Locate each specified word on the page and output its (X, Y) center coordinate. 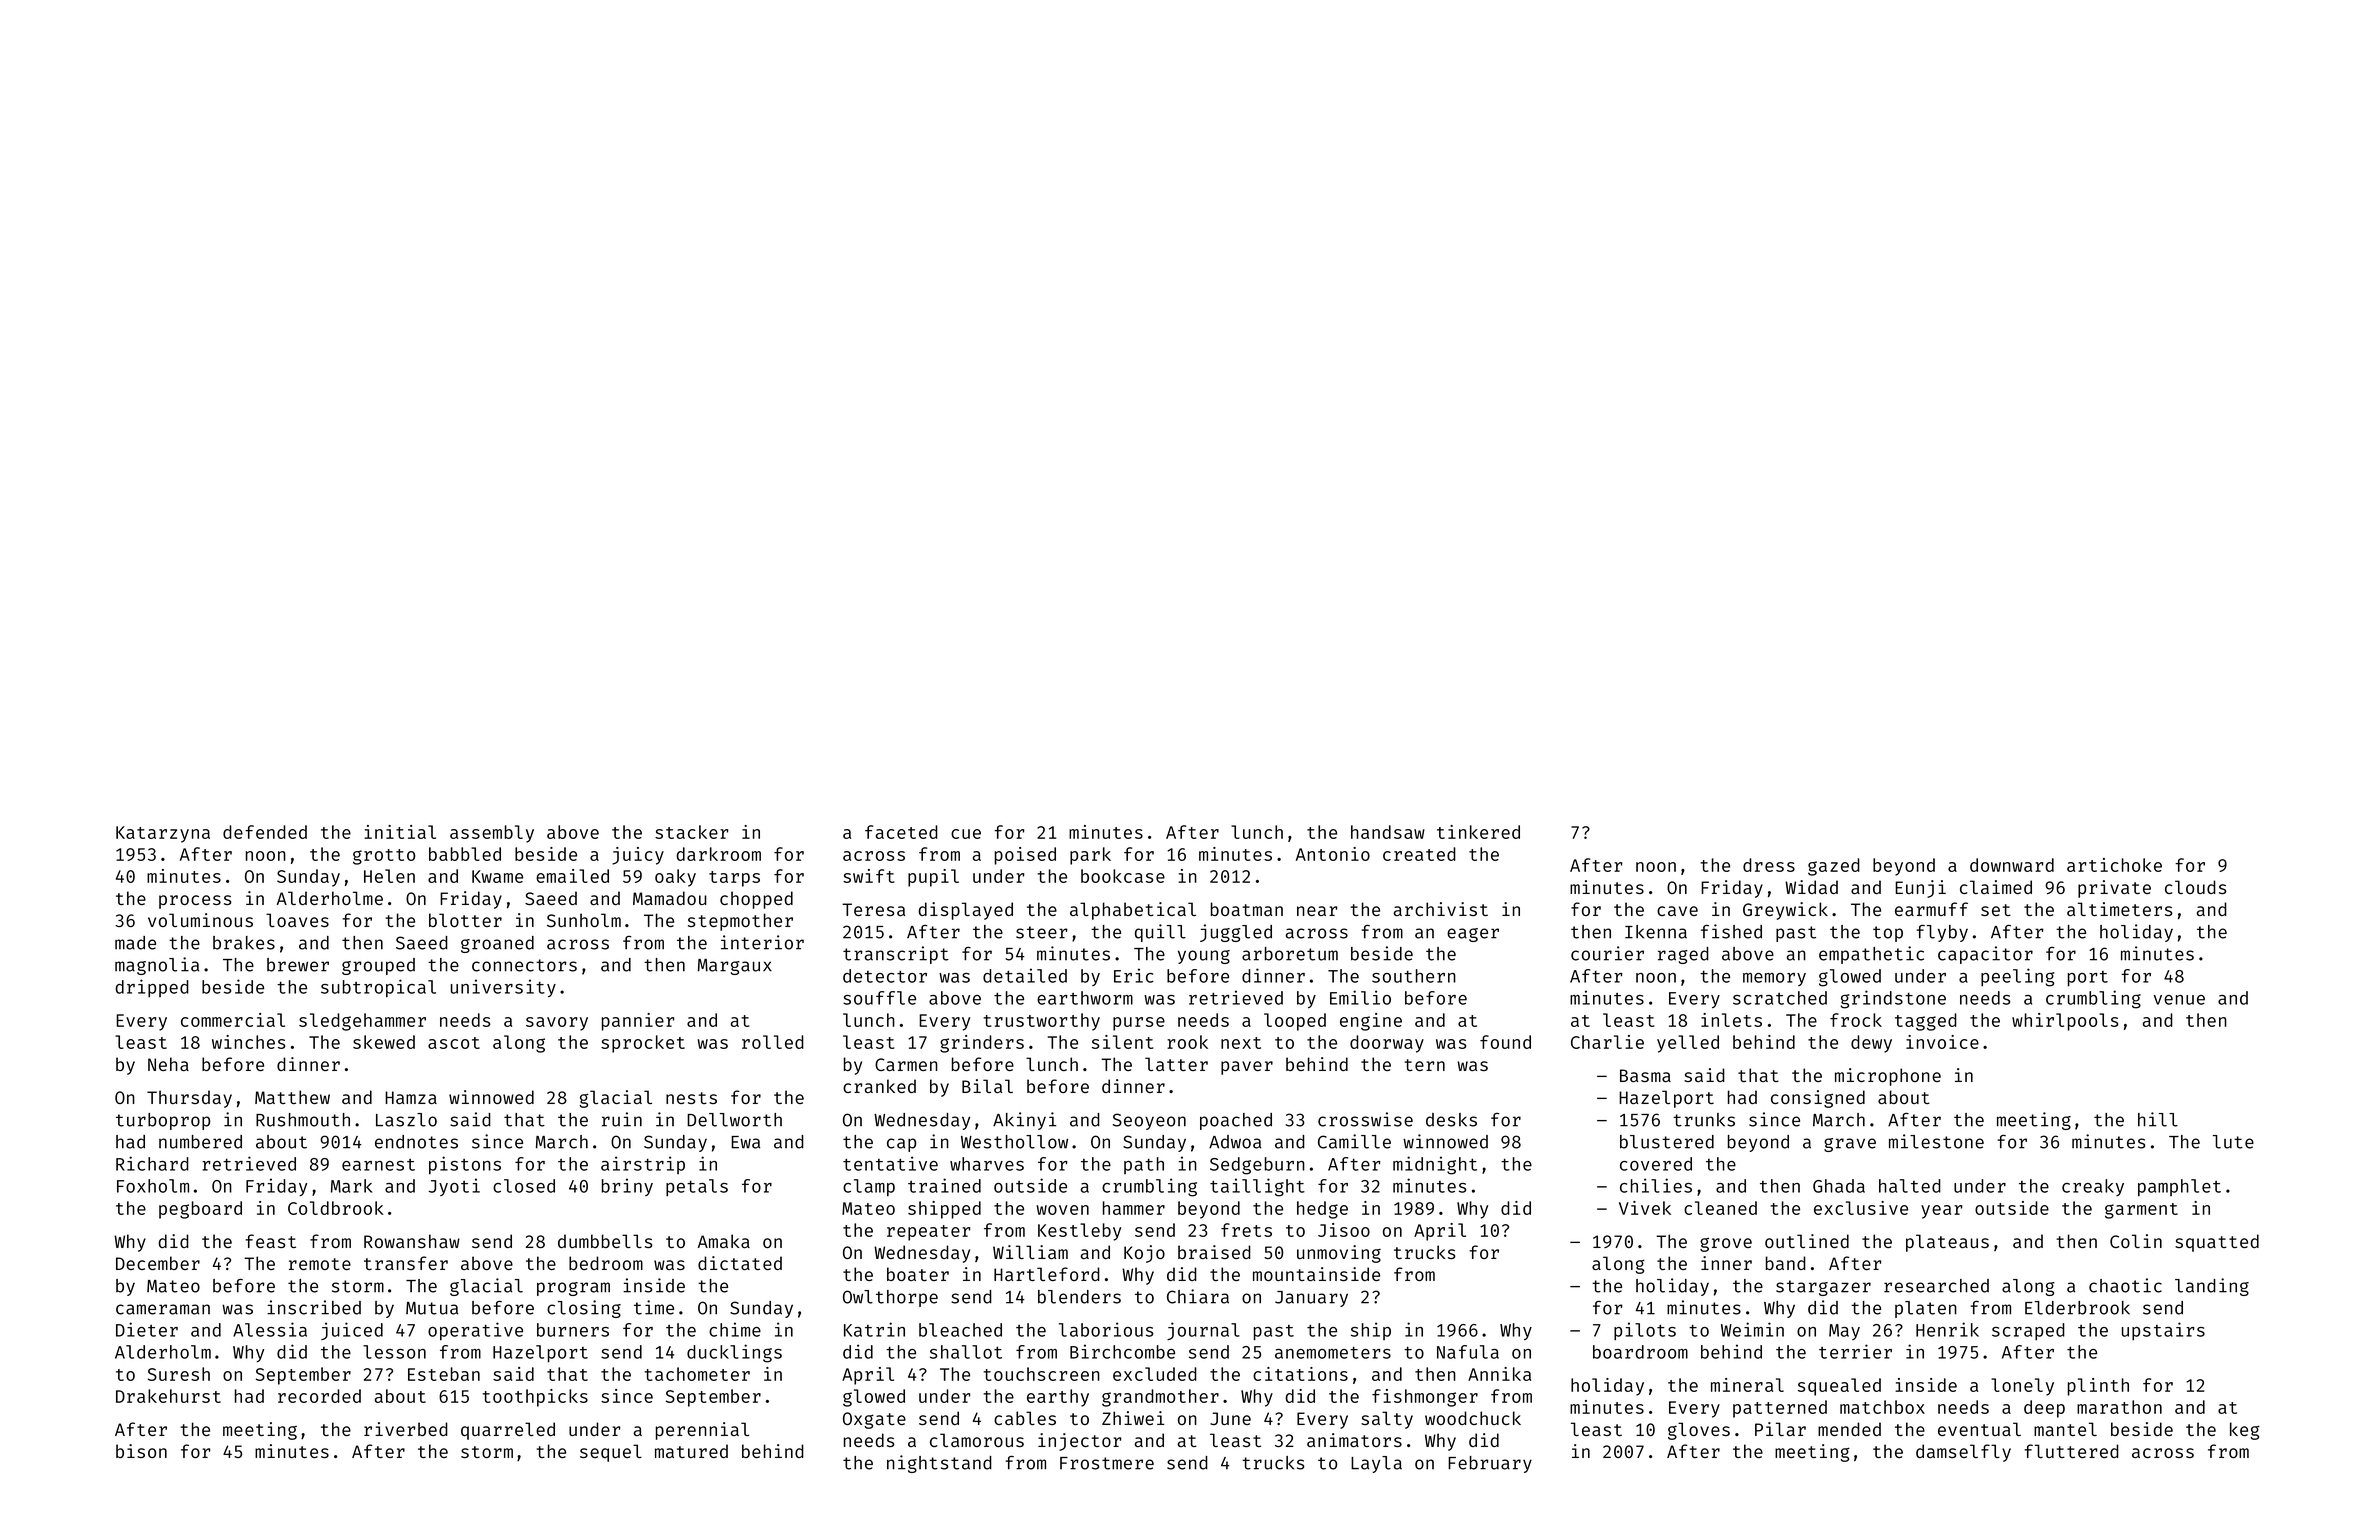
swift (868, 876)
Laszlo (406, 1120)
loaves (297, 920)
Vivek (1645, 1208)
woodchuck (1473, 1418)
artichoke (2114, 865)
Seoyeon (1149, 1121)
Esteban (444, 1374)
